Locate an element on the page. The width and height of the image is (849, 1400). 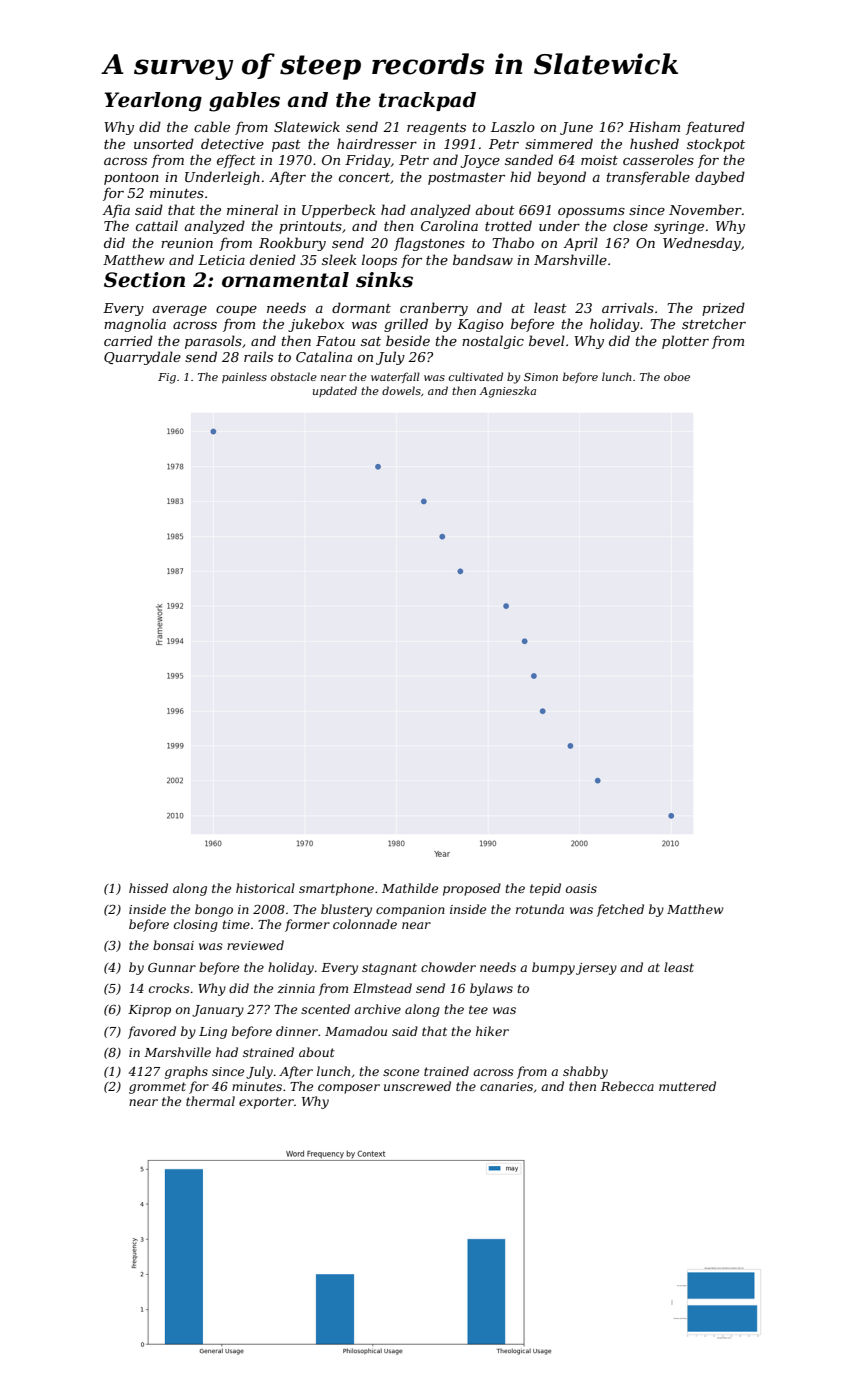
oasis is located at coordinates (581, 888).
